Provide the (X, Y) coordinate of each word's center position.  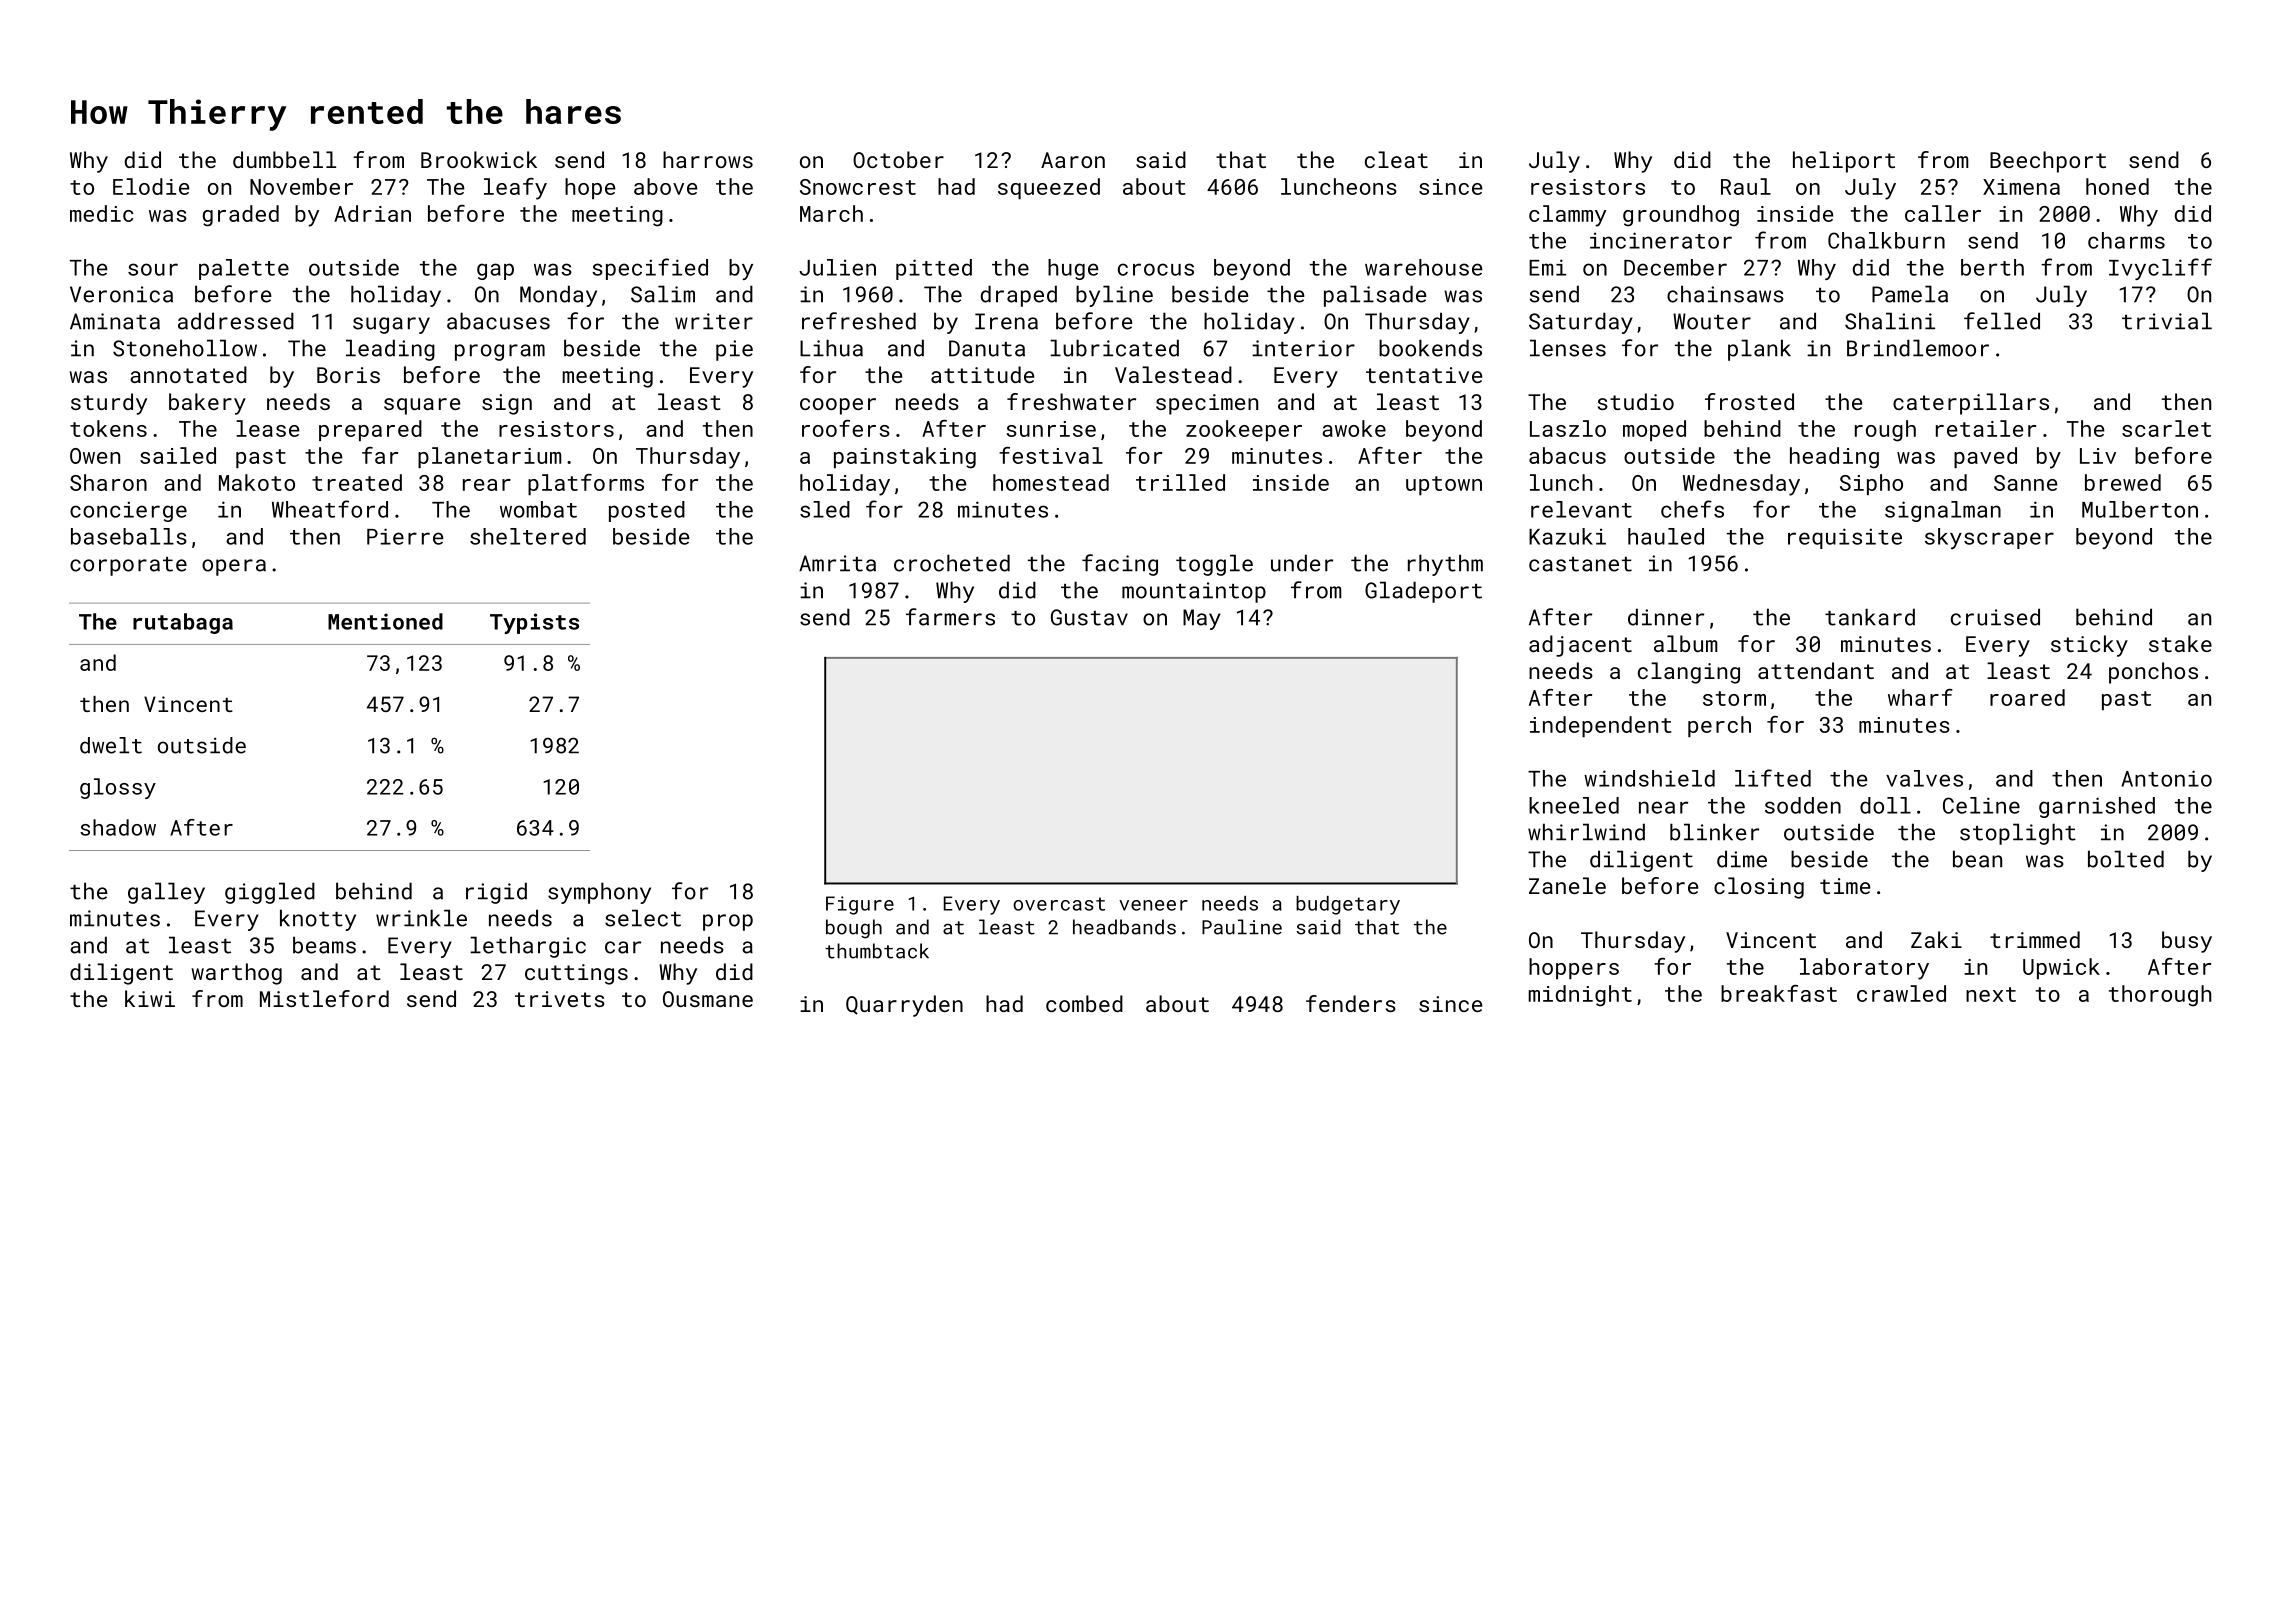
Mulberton (2140, 509)
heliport (1844, 162)
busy (2187, 942)
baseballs (129, 536)
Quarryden (904, 1006)
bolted (2126, 859)
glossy (118, 788)
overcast (1059, 904)
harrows (708, 159)
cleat (1396, 159)
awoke (1354, 428)
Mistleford (324, 998)
